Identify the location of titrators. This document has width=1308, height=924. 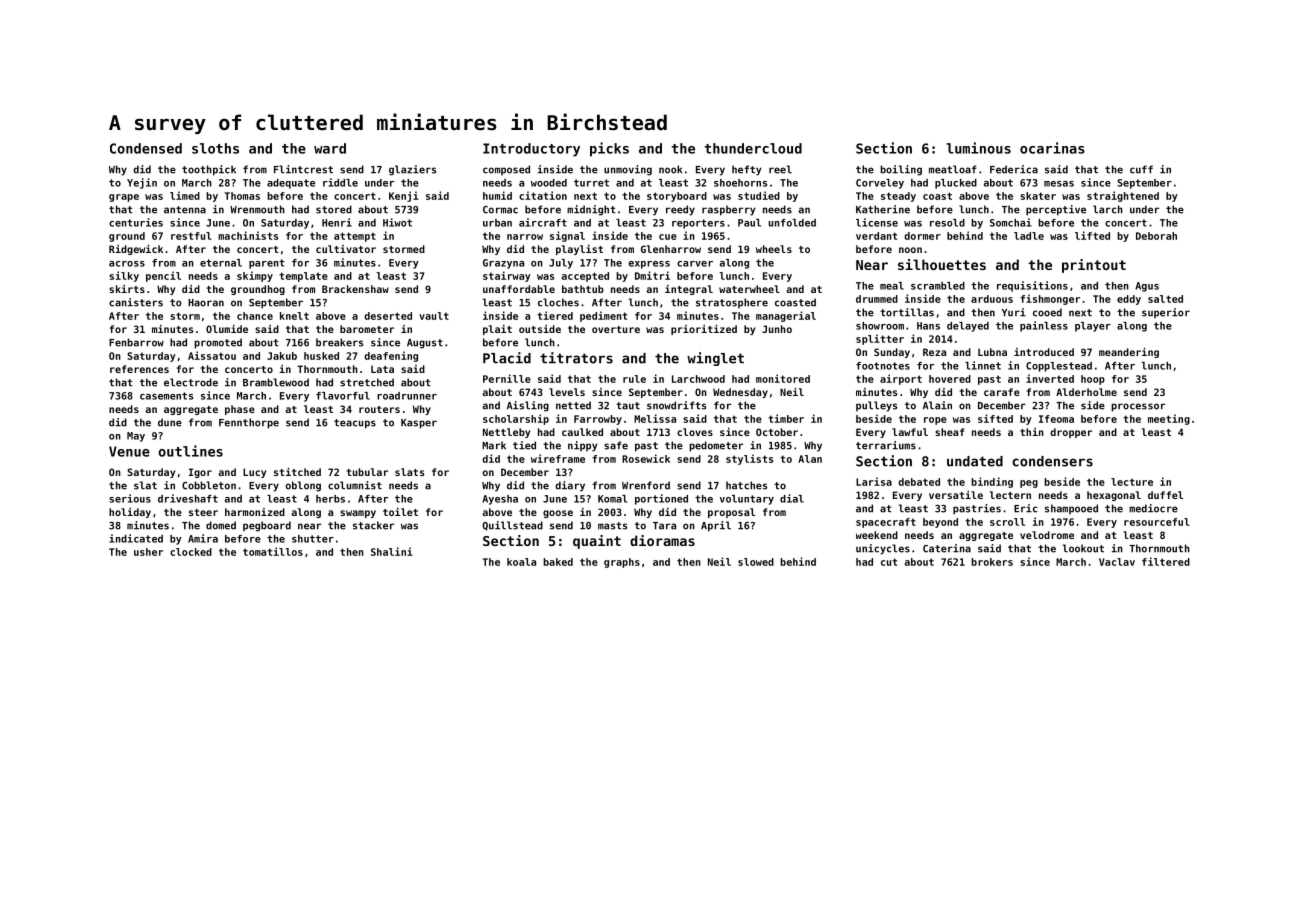
(576, 358).
